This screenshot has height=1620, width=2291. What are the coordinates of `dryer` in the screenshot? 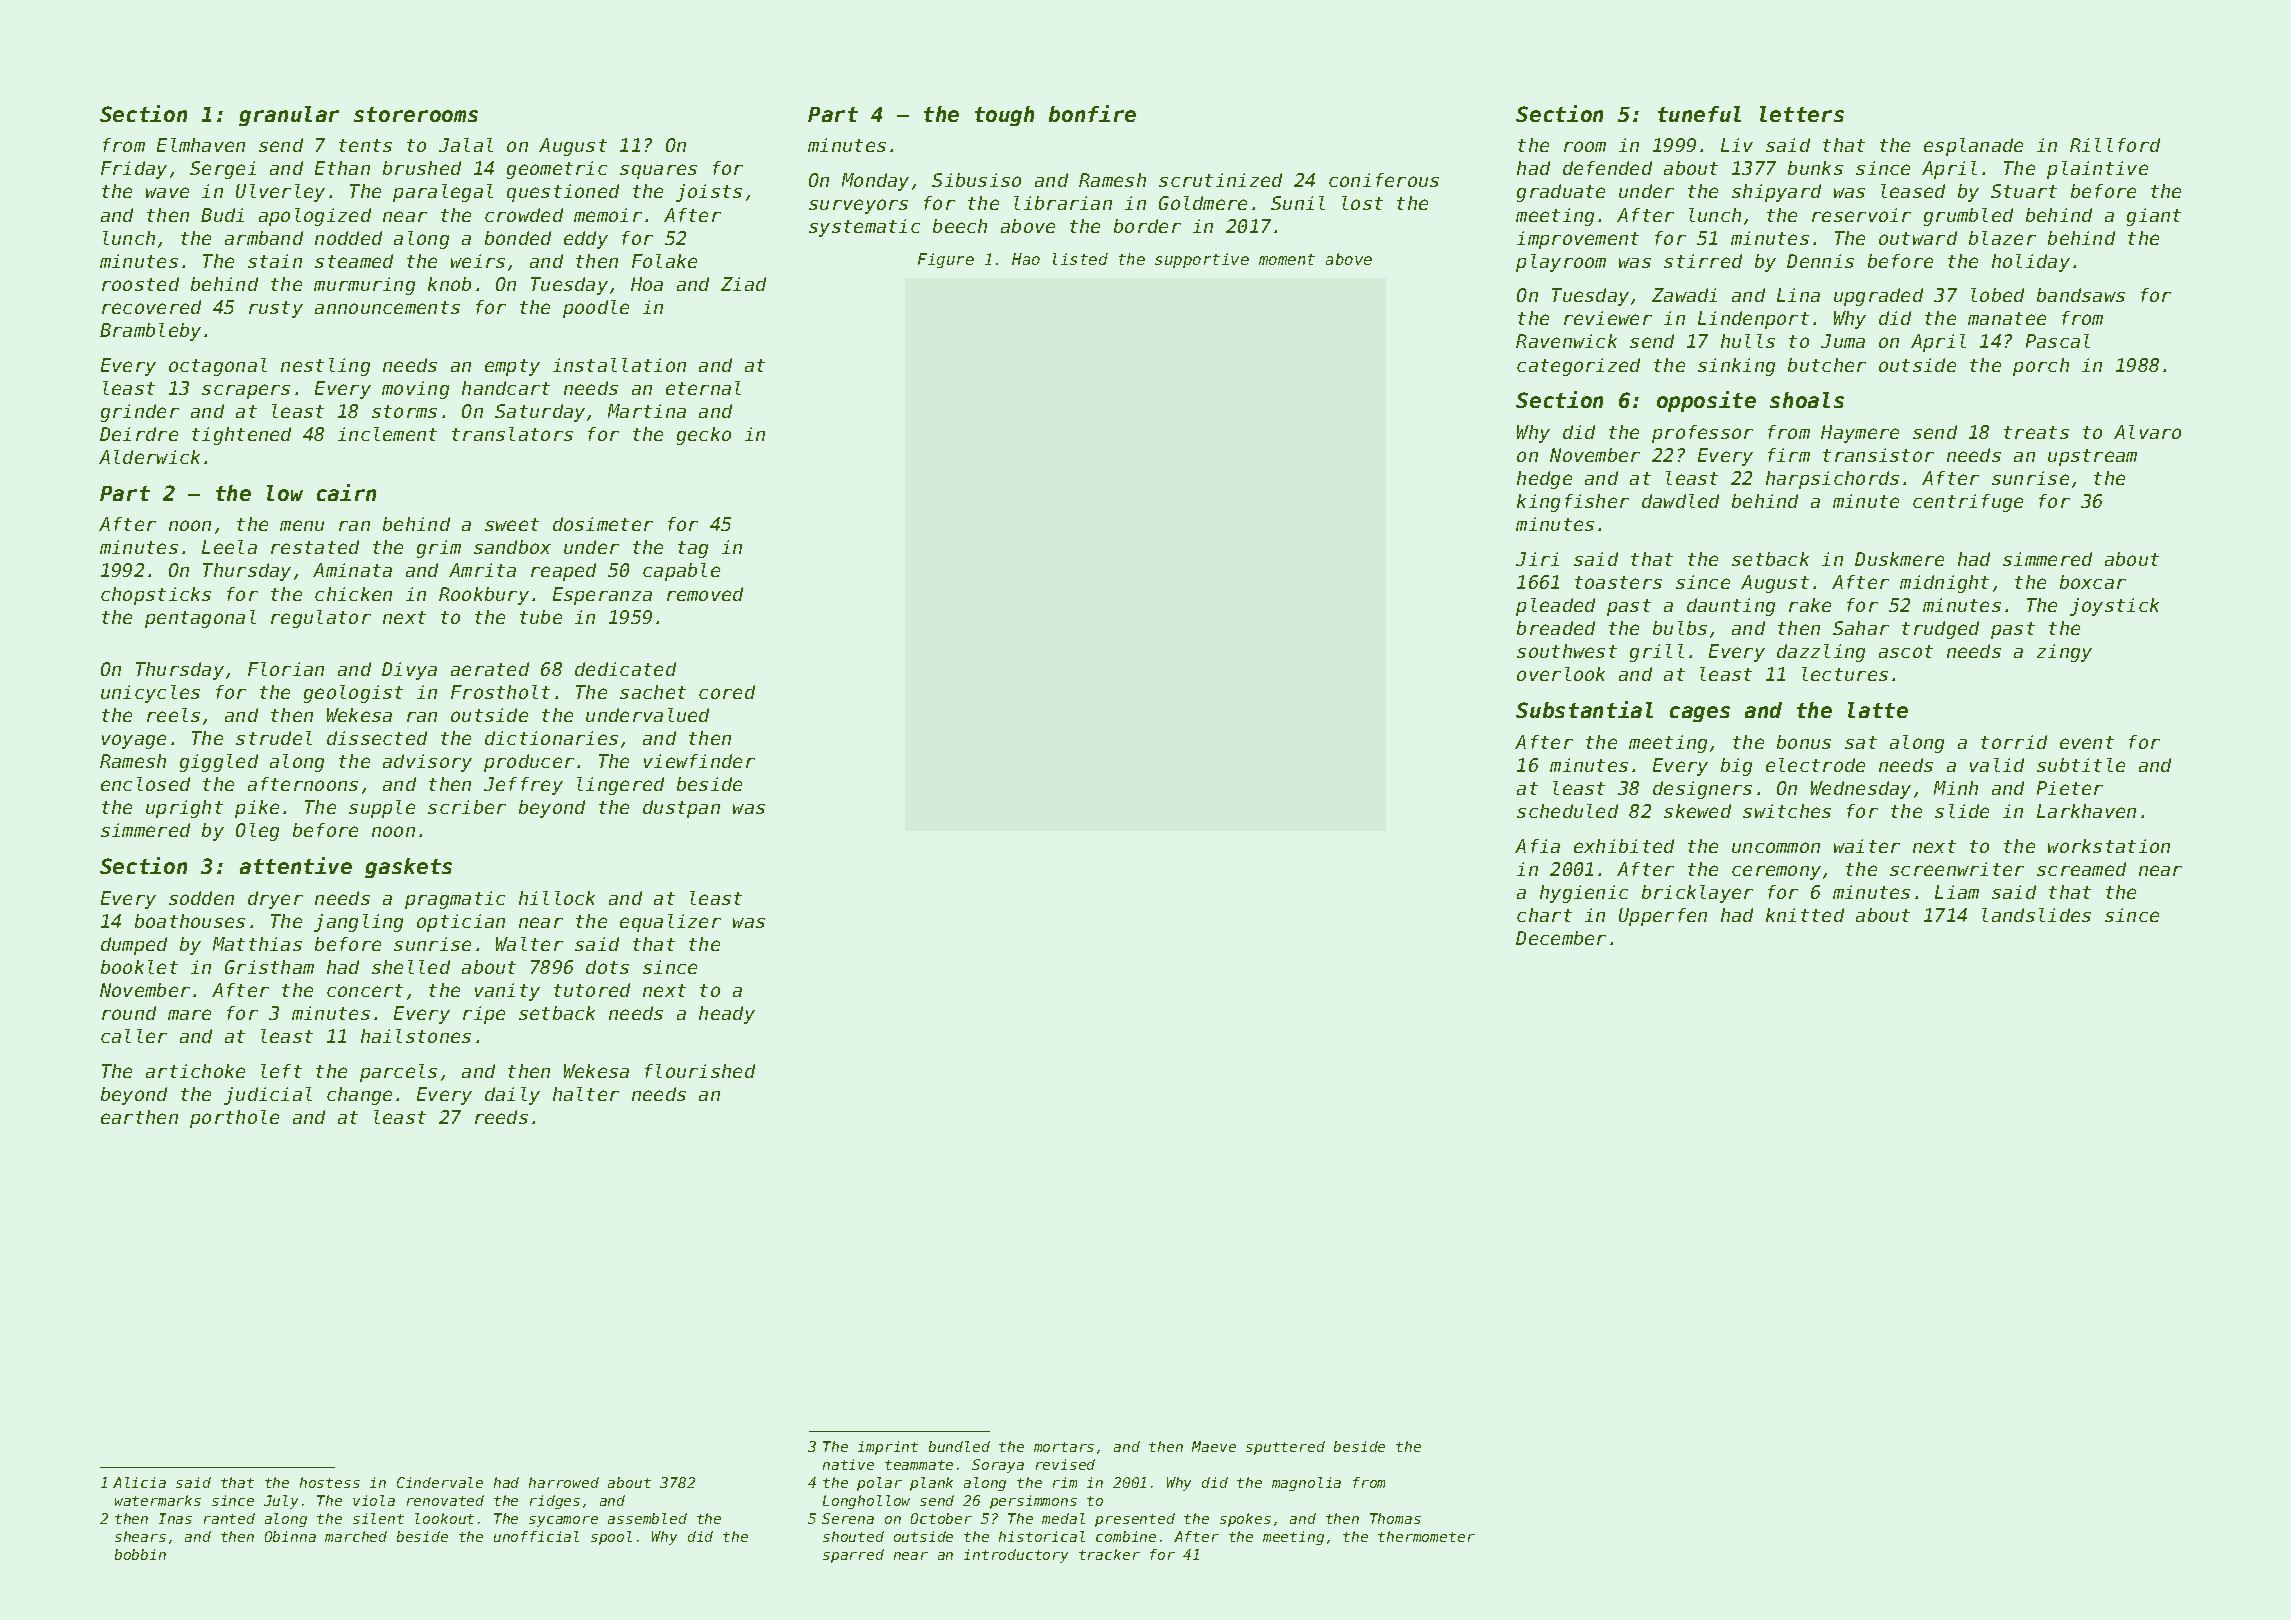 It's located at (275, 900).
